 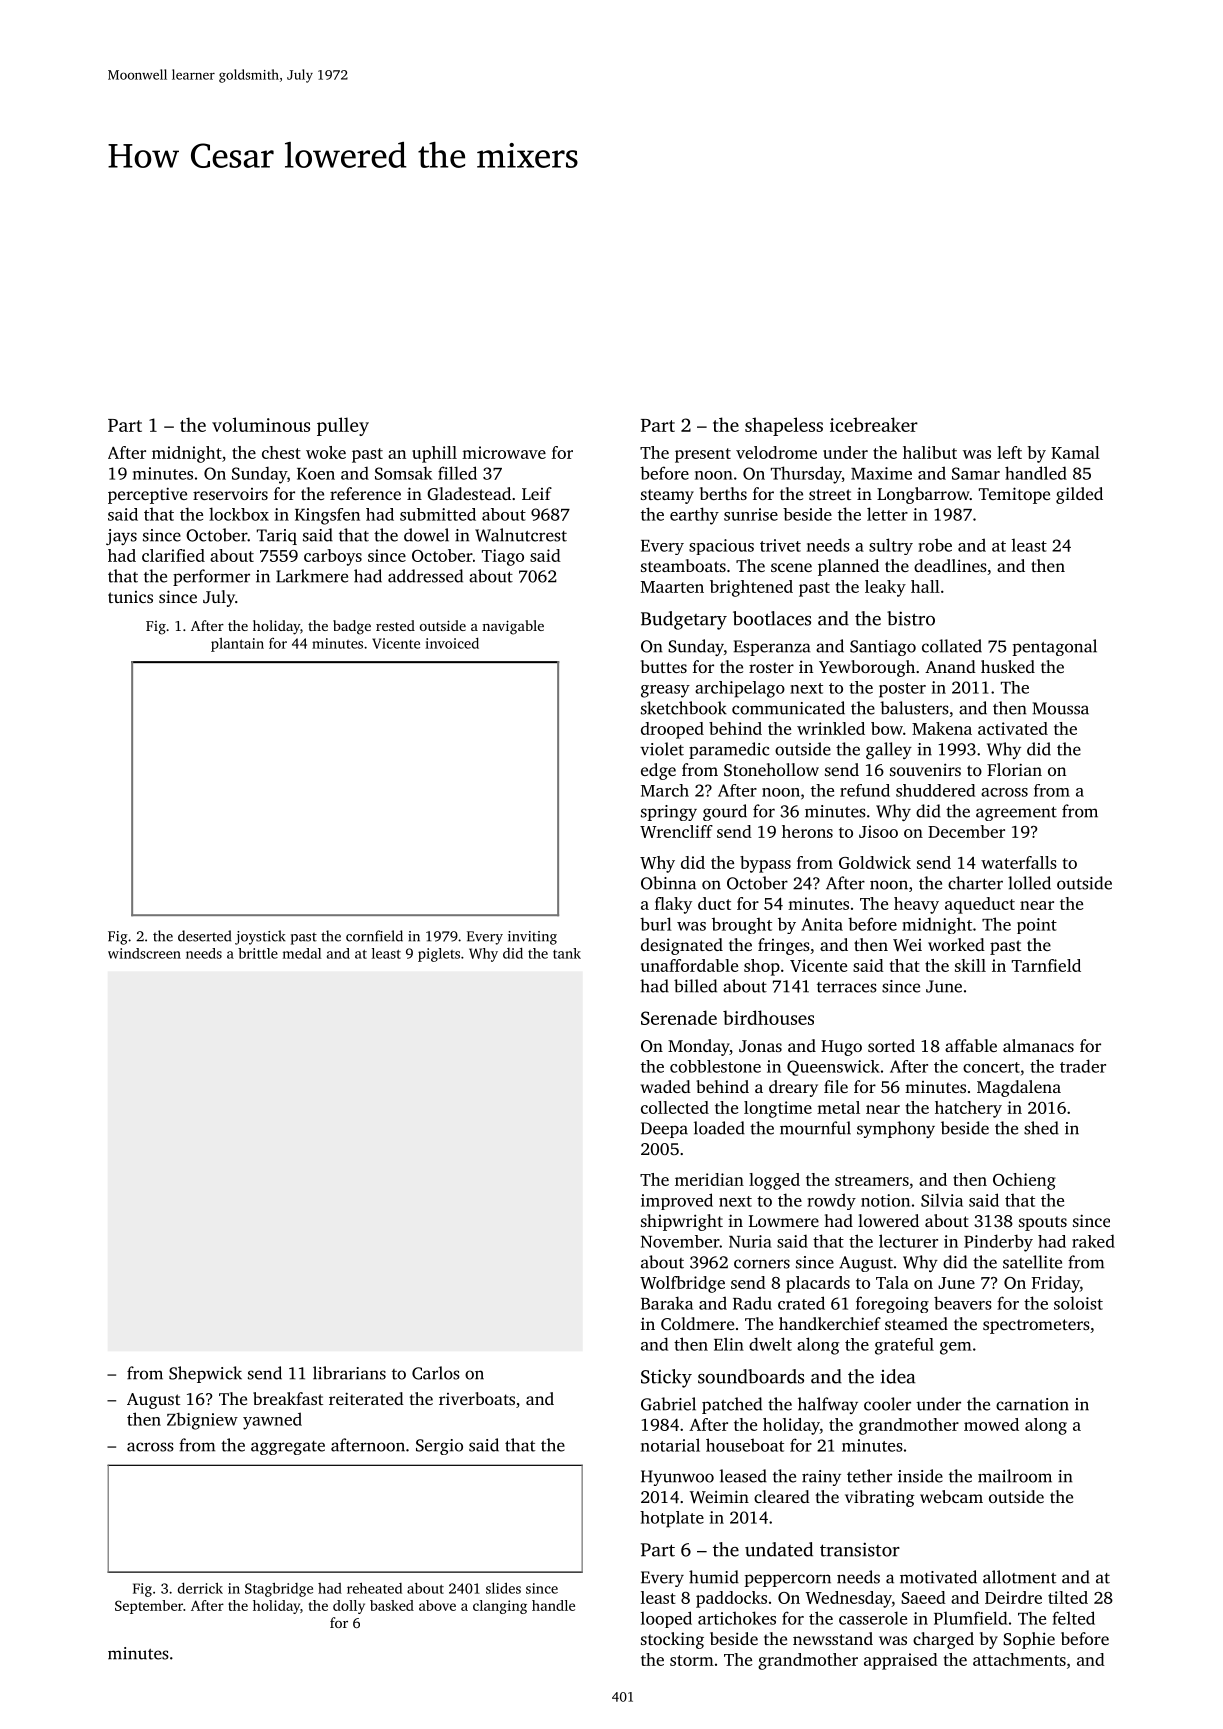 What do you see at coordinates (144, 953) in the page?
I see `windscreen` at bounding box center [144, 953].
